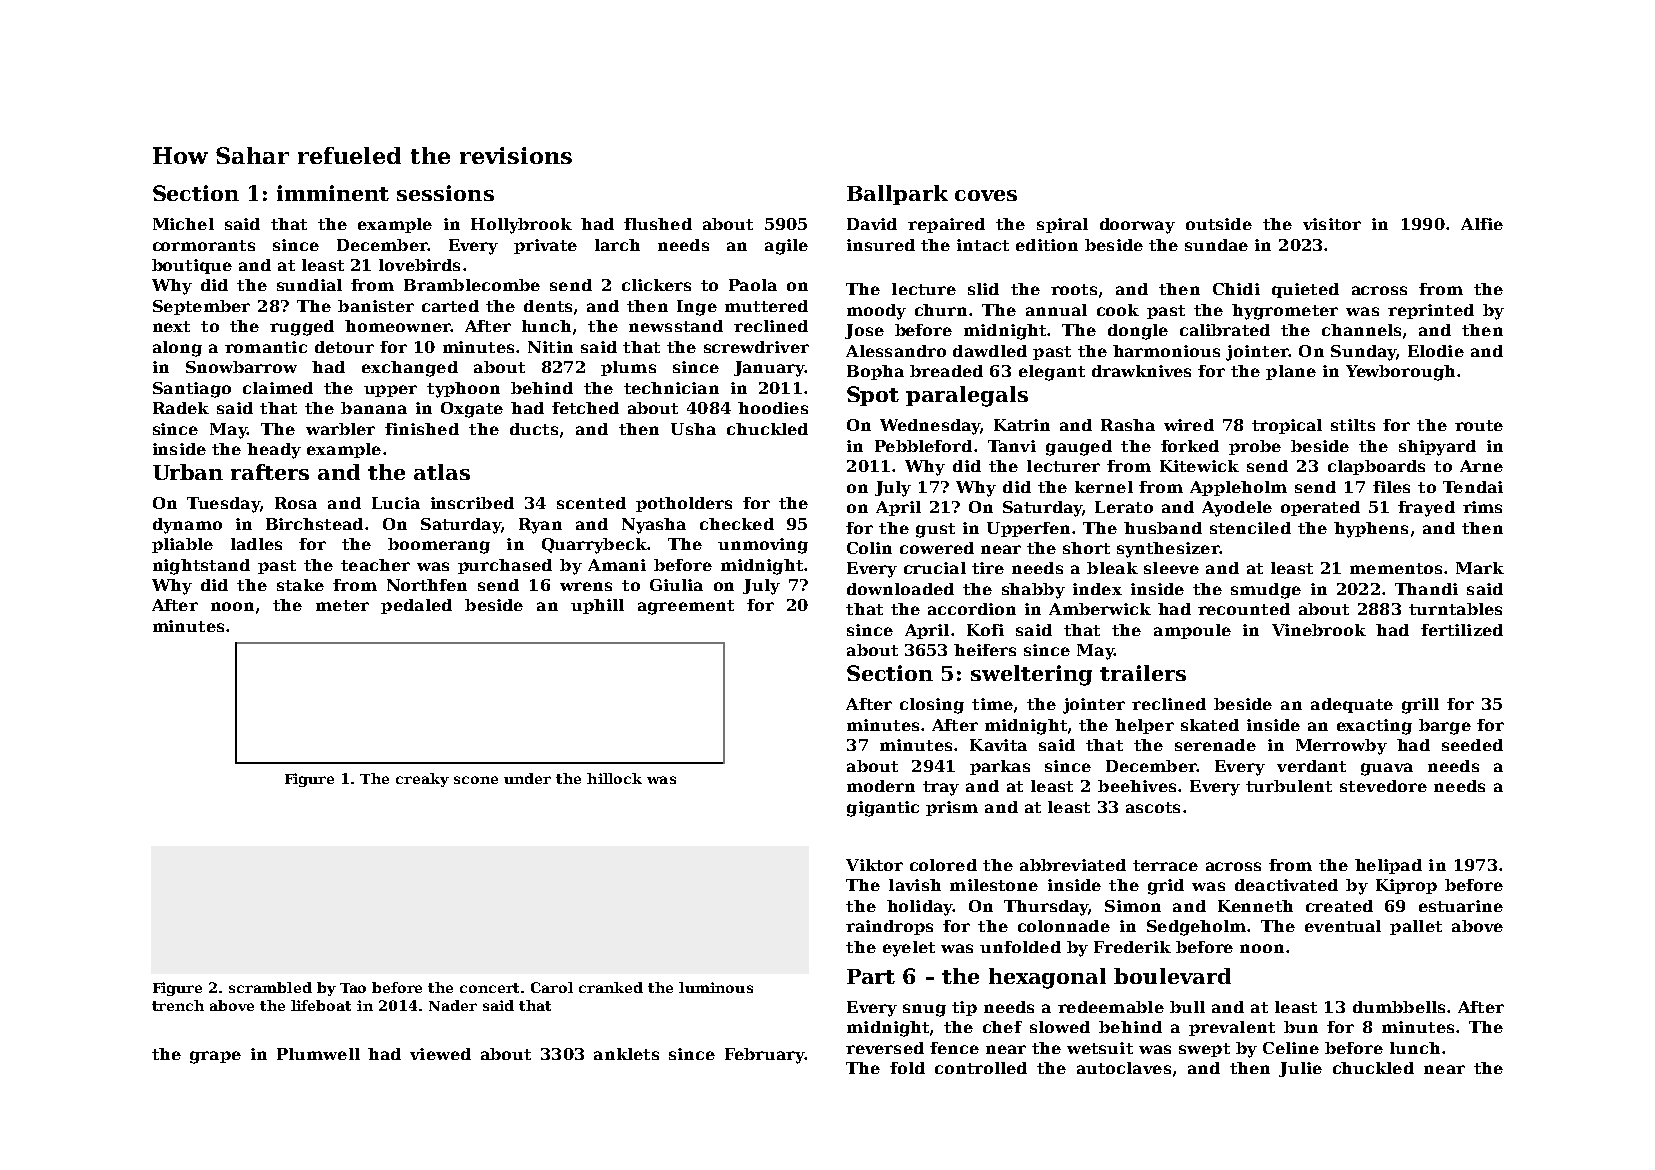  I want to click on agreement, so click(686, 607).
